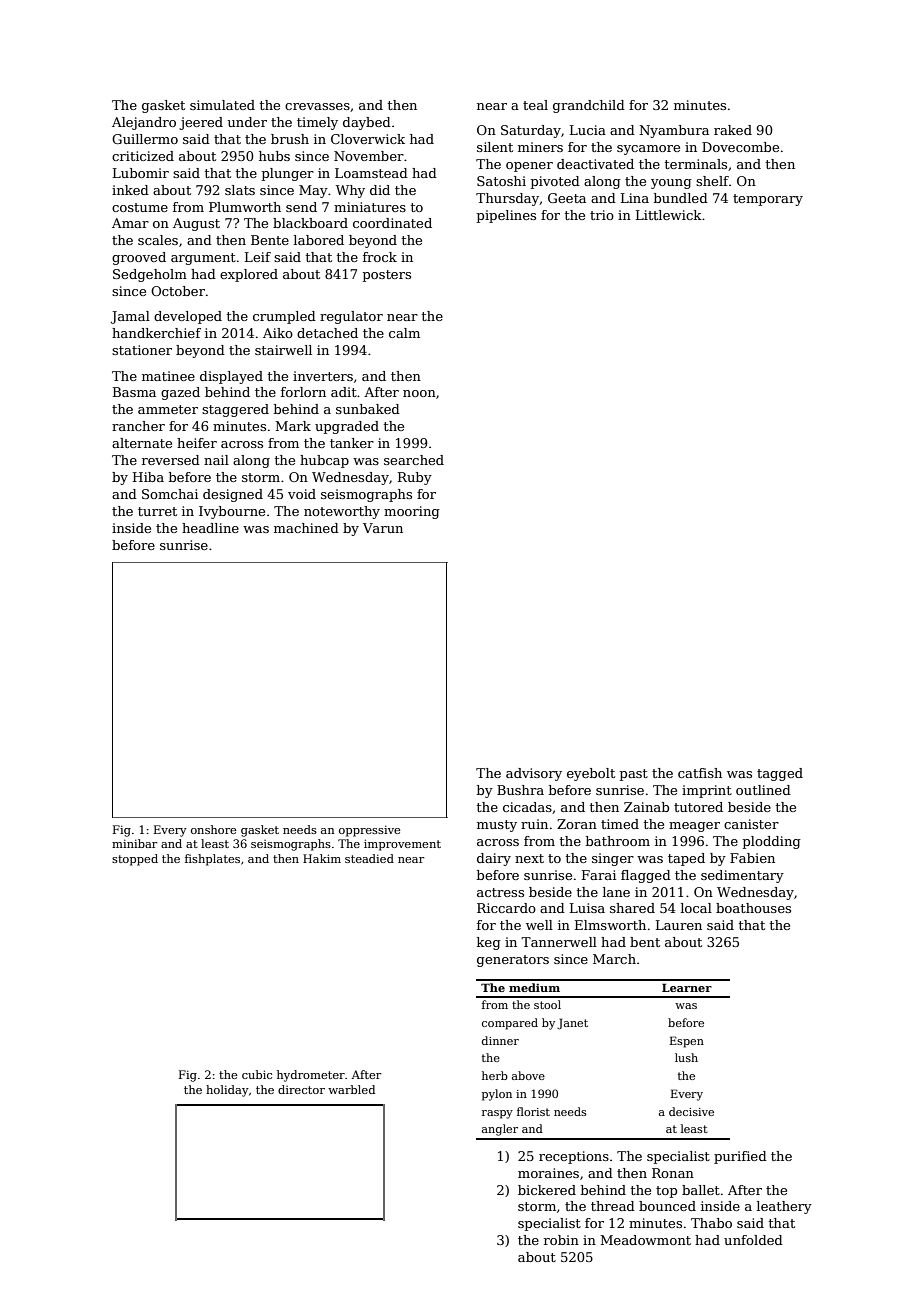 This document has height=1308, width=924. What do you see at coordinates (589, 106) in the document?
I see `grandchild` at bounding box center [589, 106].
